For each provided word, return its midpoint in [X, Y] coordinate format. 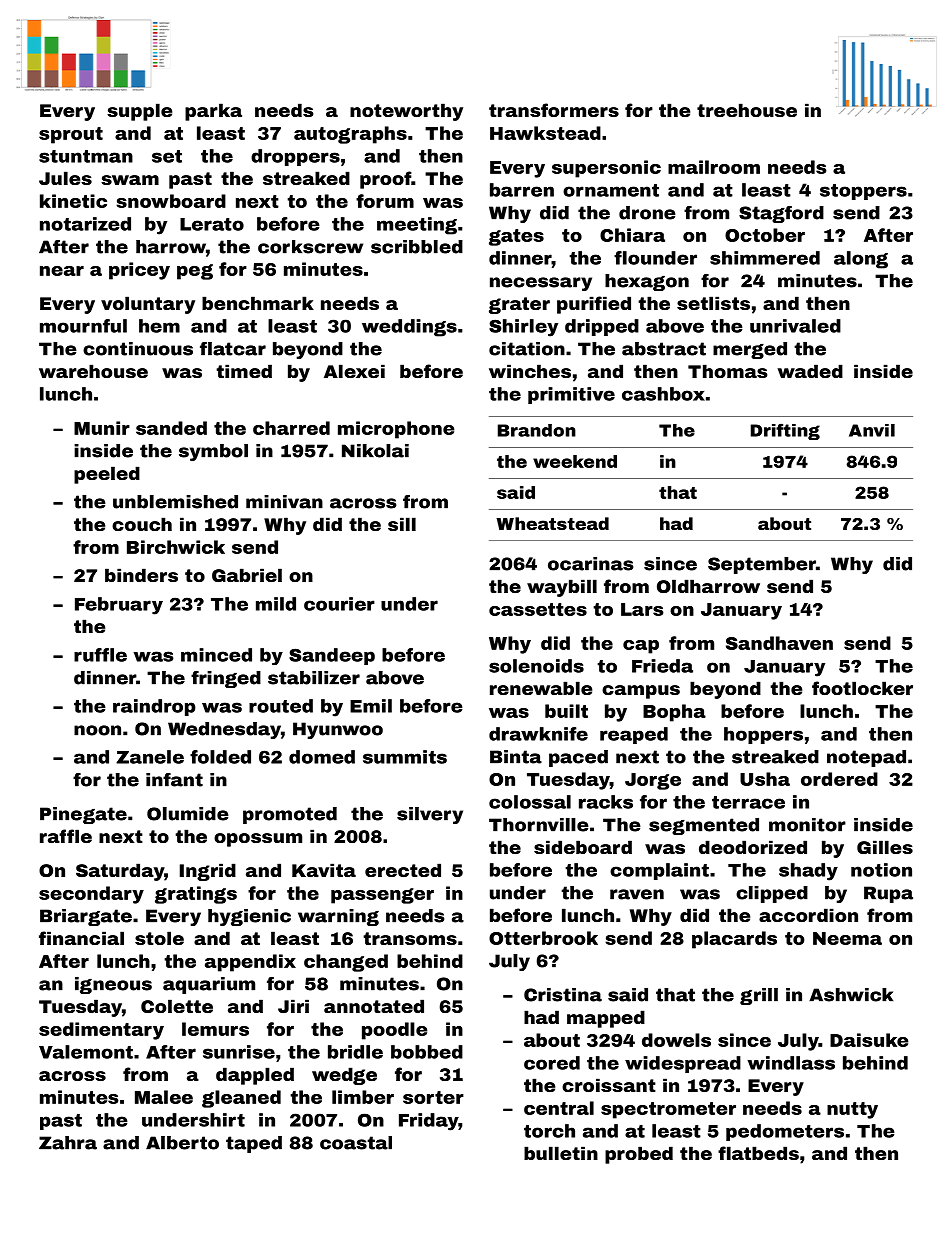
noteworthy [406, 112]
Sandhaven [779, 643]
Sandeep [332, 656]
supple [139, 112]
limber [363, 1097]
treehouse [747, 110]
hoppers [763, 735]
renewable [541, 688]
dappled [255, 1076]
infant [174, 780]
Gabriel [247, 575]
